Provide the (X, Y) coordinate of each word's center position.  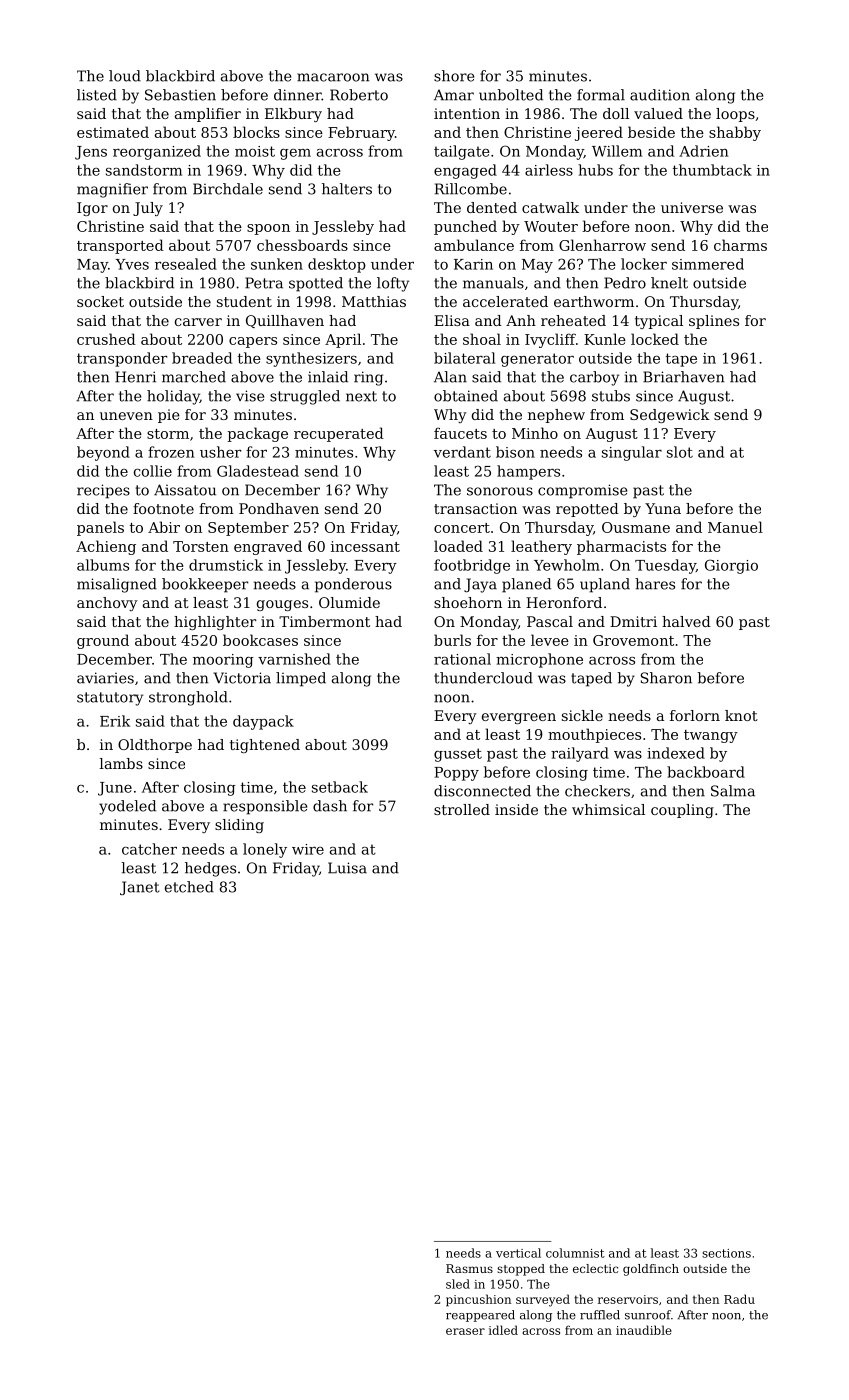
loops (735, 115)
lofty (393, 284)
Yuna (663, 508)
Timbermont (324, 621)
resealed (186, 264)
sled (458, 1284)
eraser (465, 1331)
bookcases (260, 640)
